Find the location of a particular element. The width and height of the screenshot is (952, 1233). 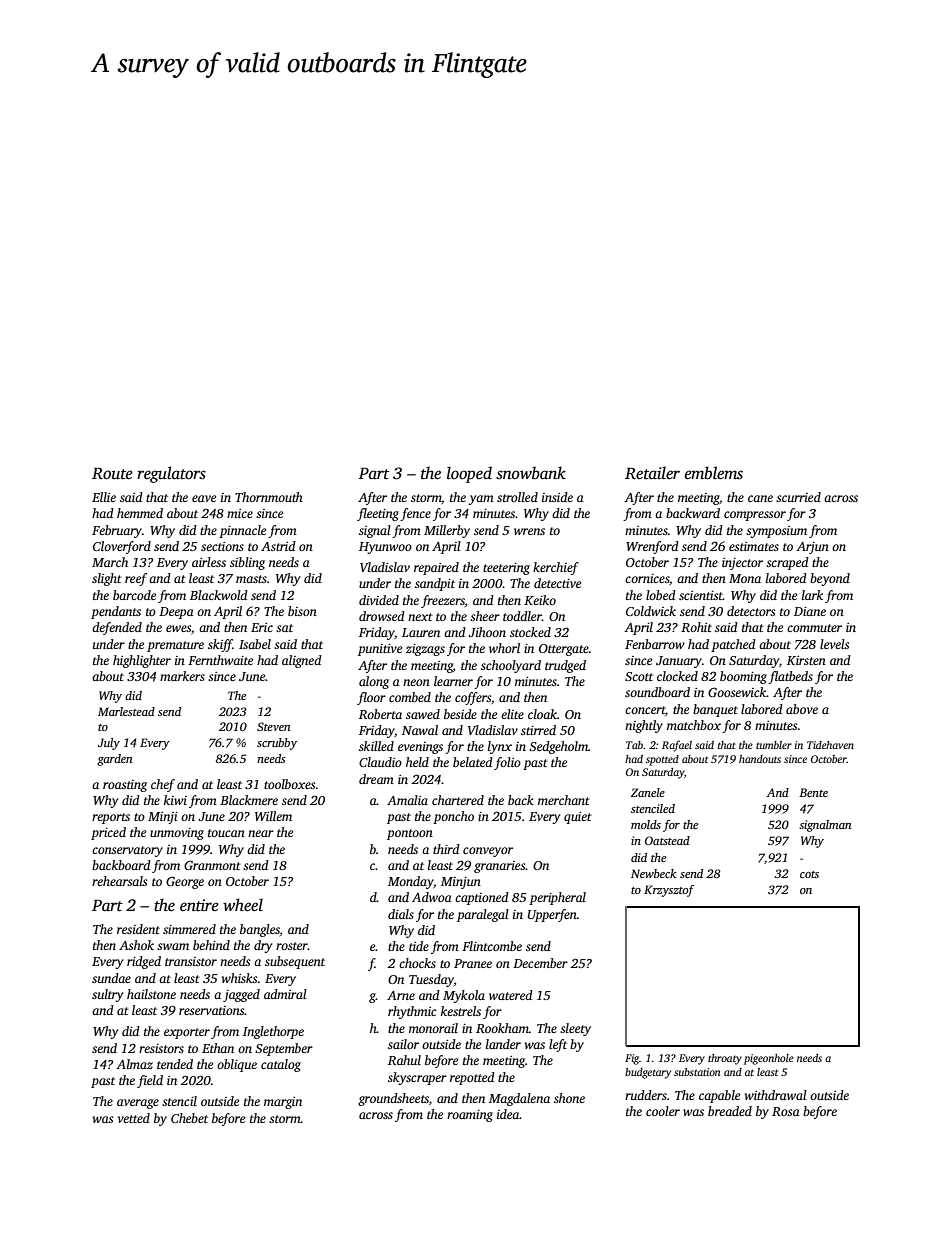

emblems is located at coordinates (714, 473).
